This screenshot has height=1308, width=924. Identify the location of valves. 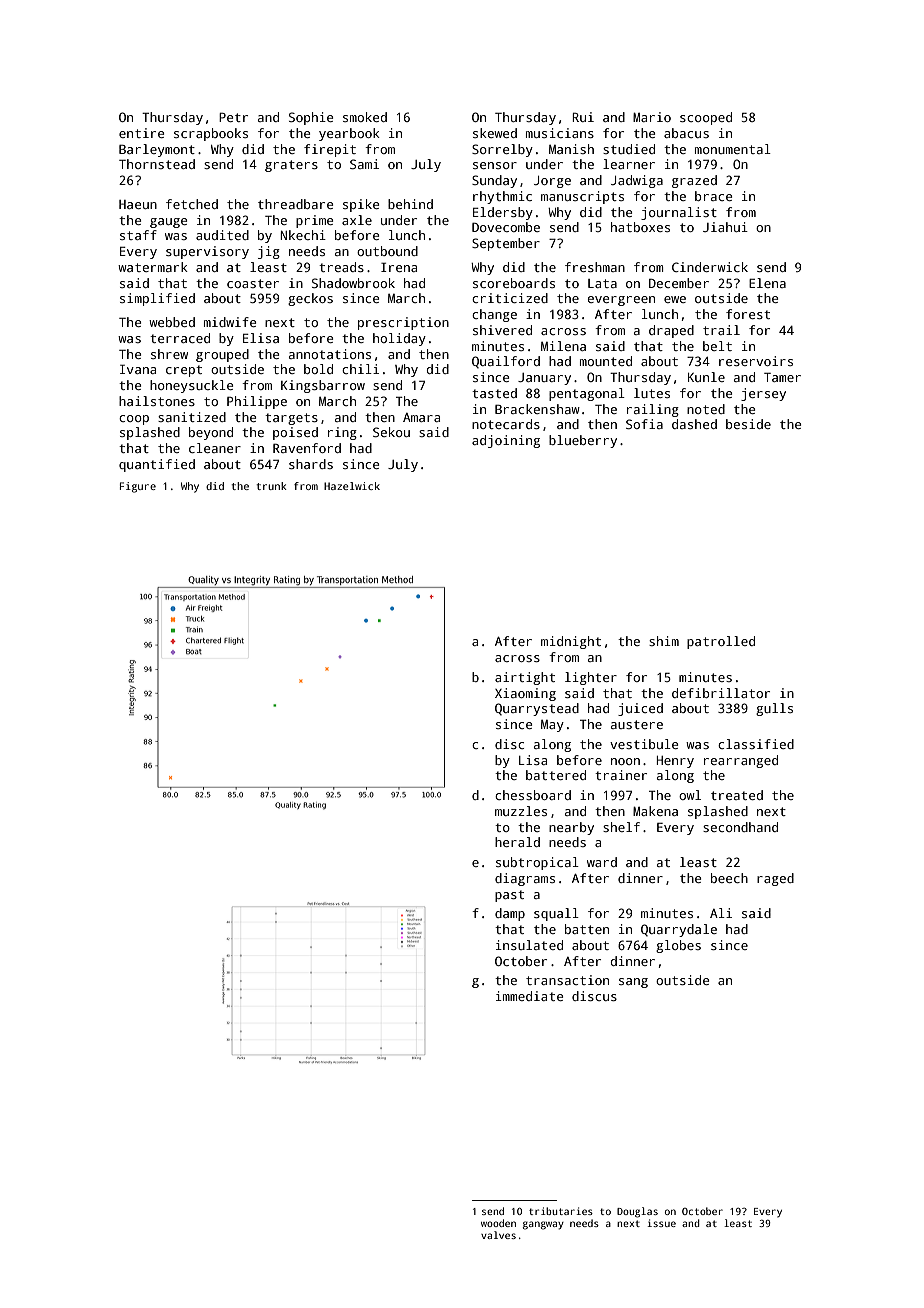
(498, 1235).
